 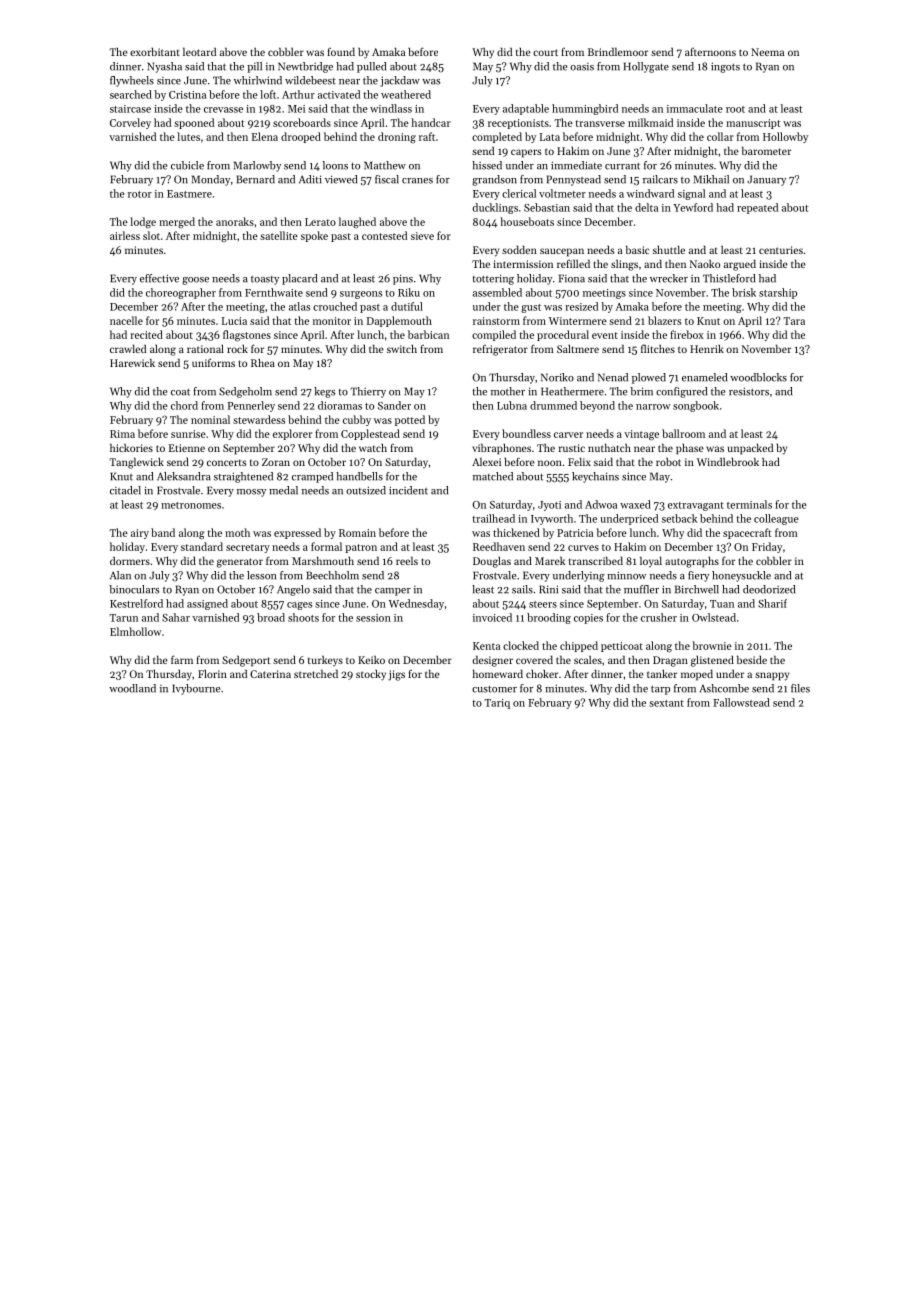 I want to click on Tariq, so click(x=497, y=704).
